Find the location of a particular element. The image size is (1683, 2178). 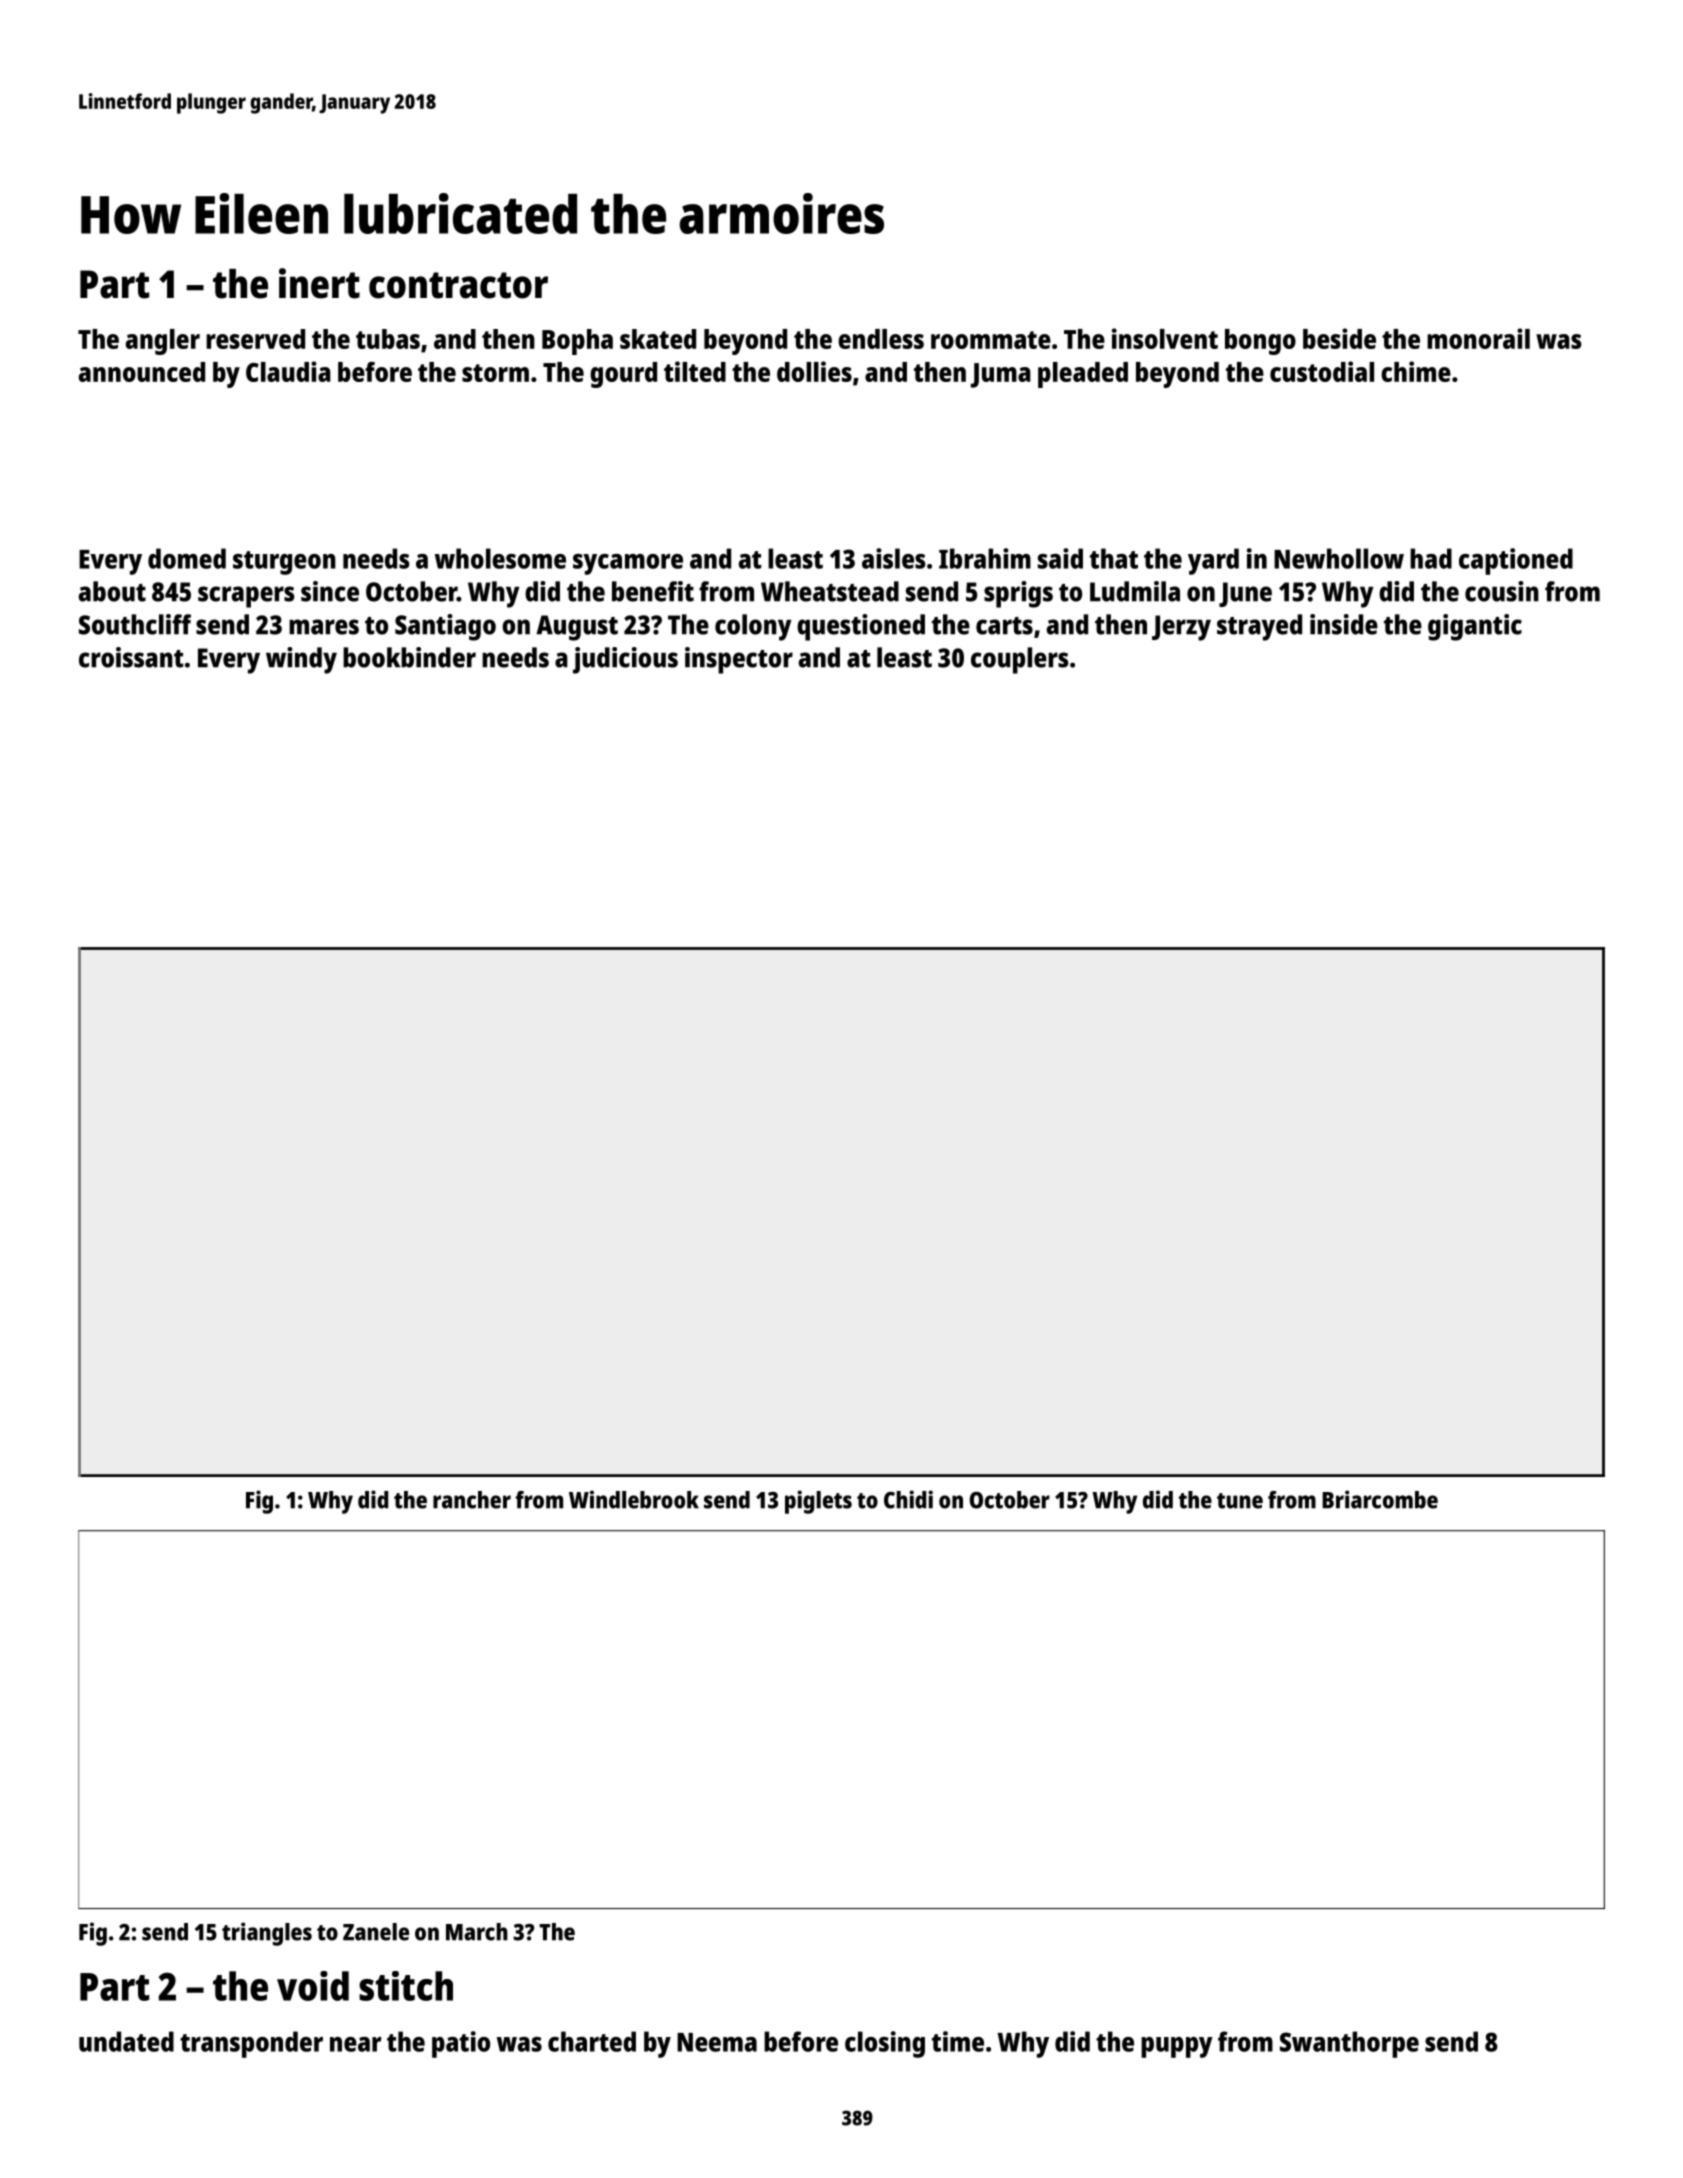

rancher is located at coordinates (472, 1500).
